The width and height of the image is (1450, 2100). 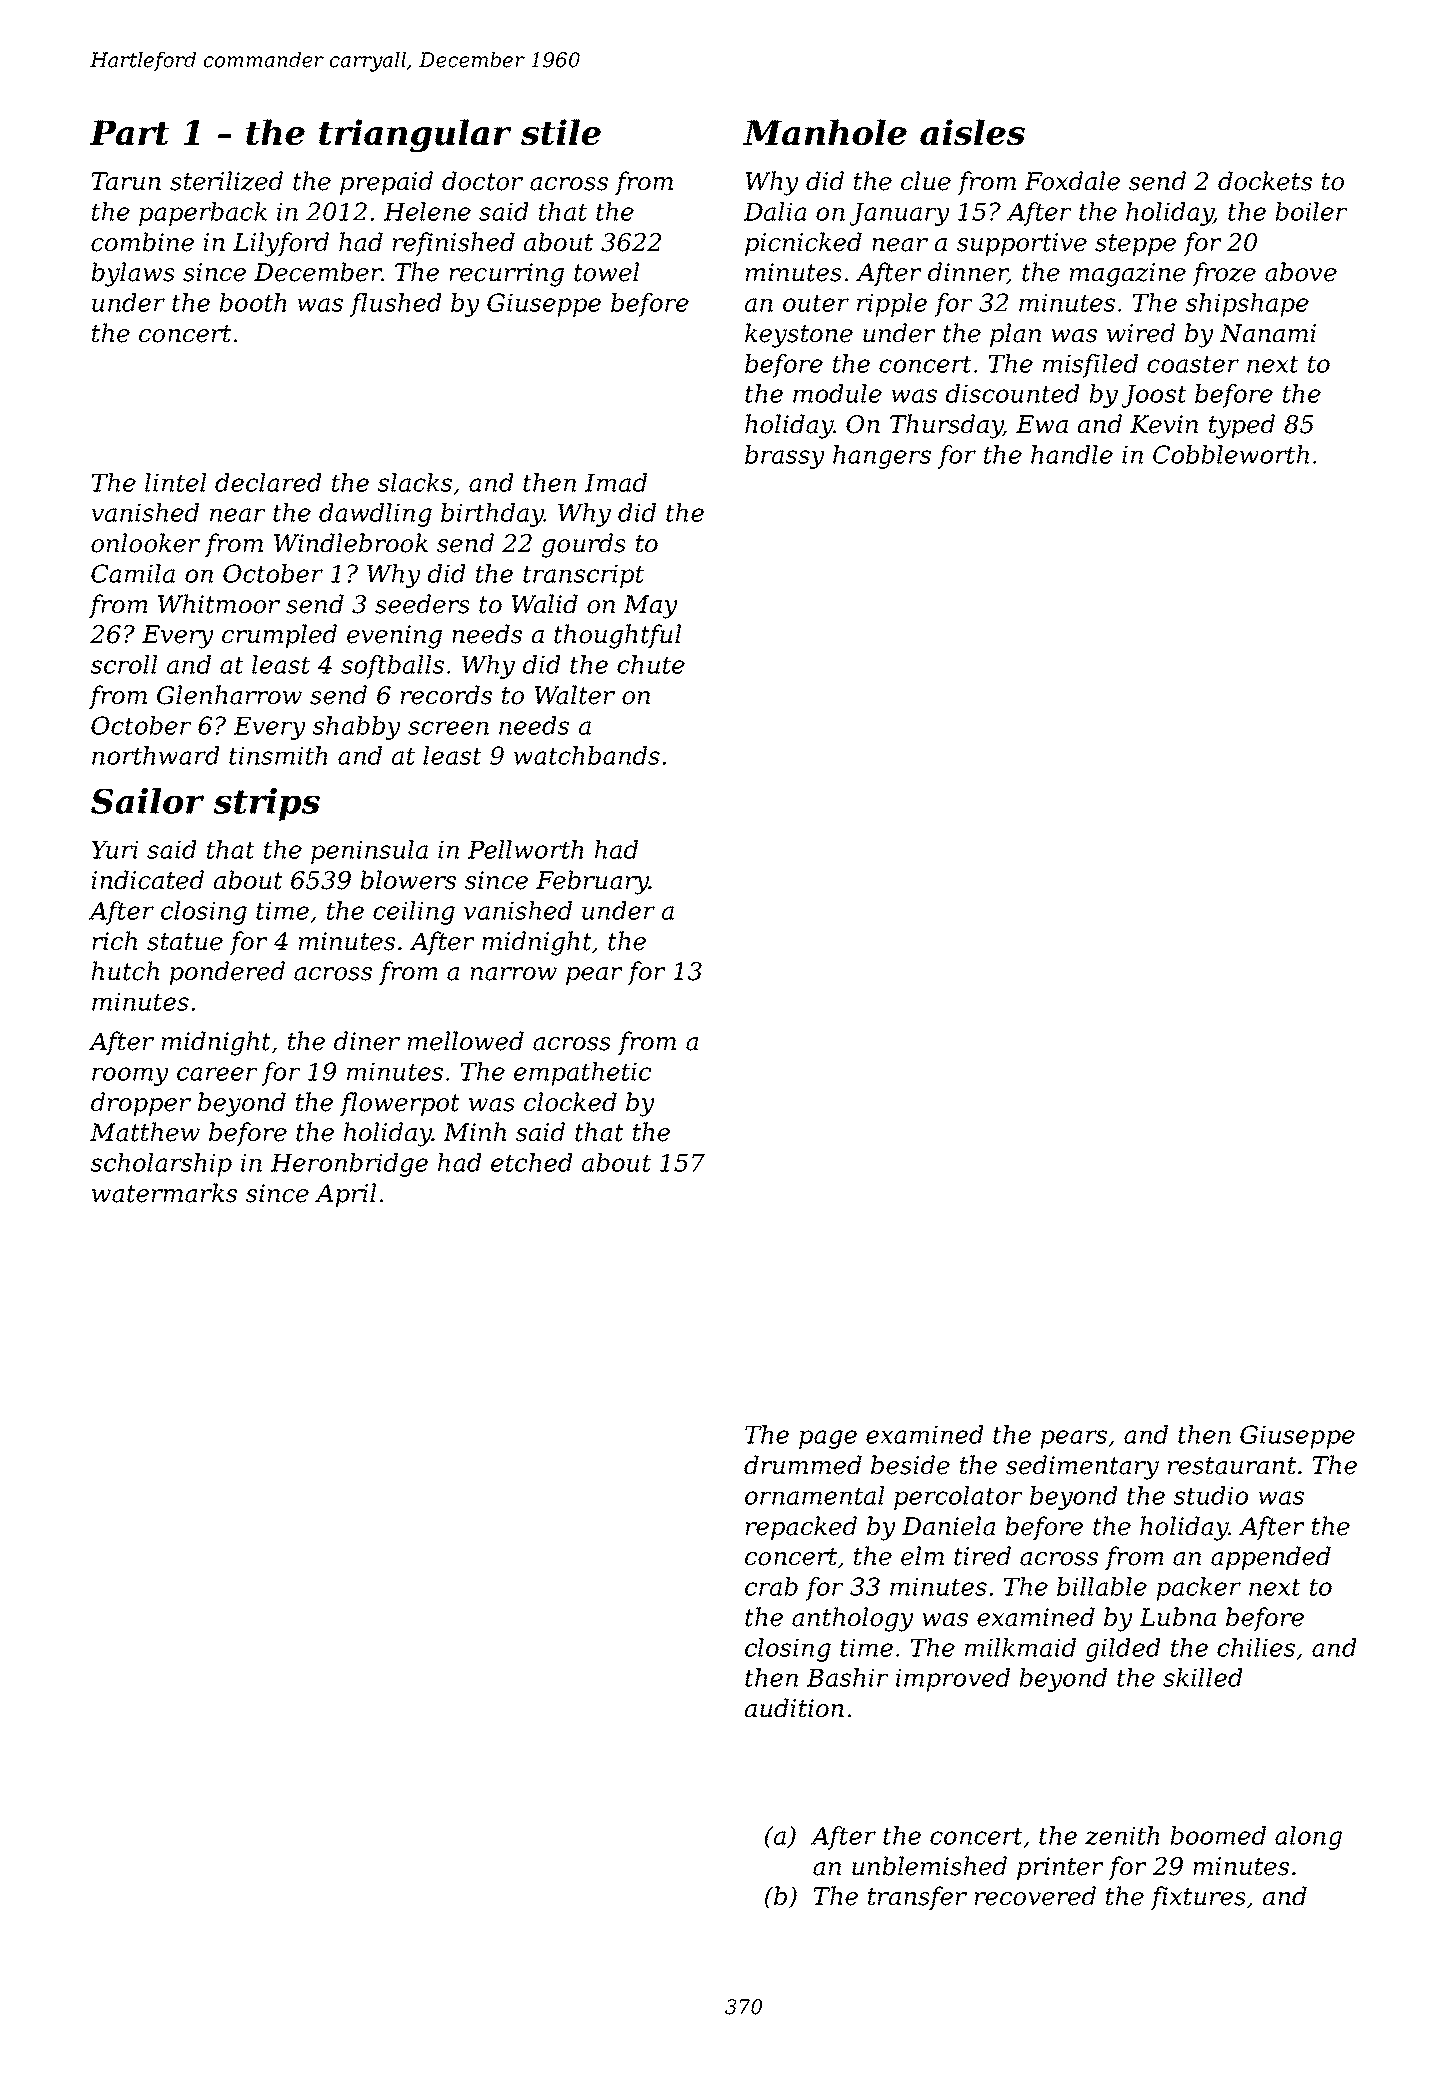 I want to click on coaster, so click(x=1193, y=364).
